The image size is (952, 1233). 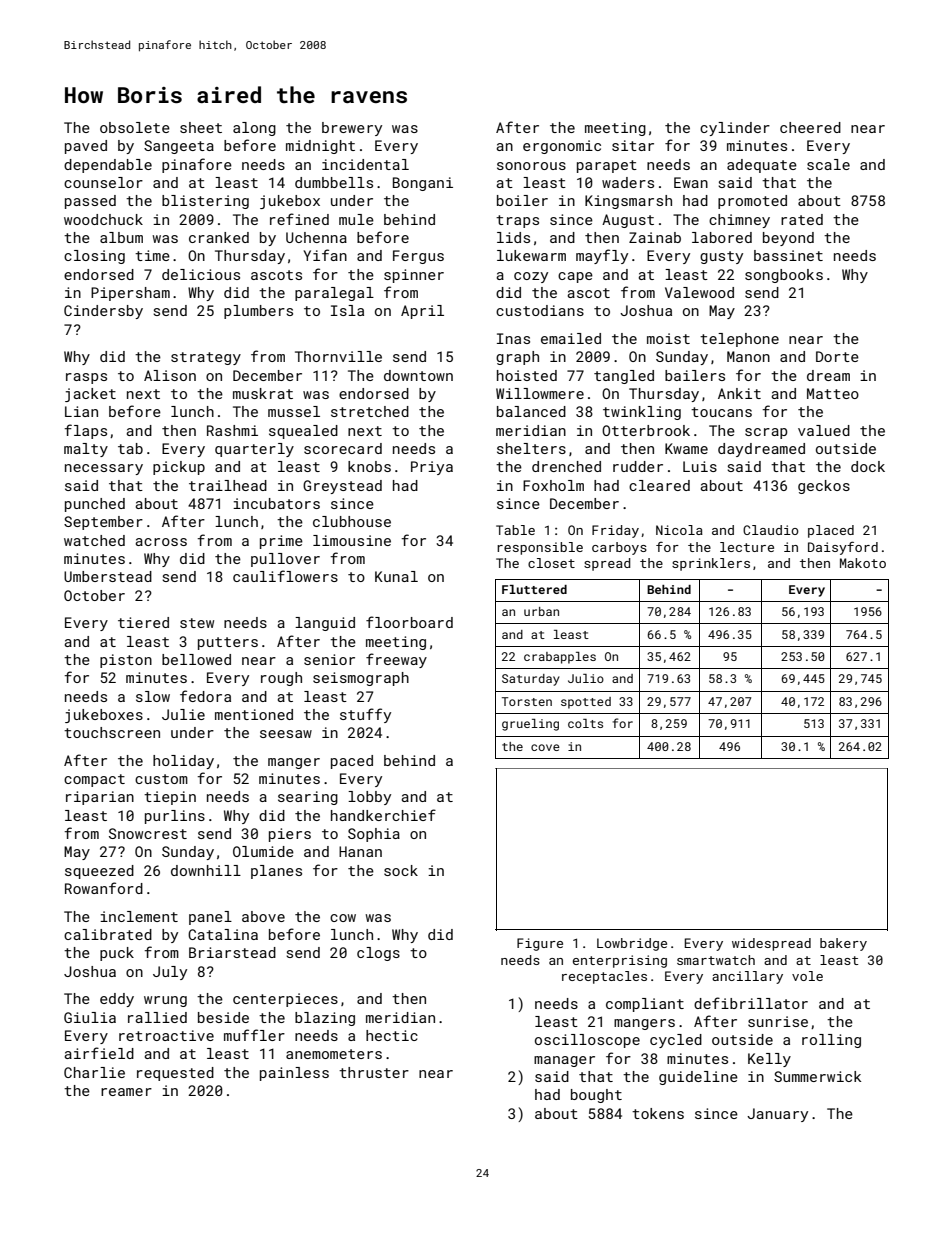 What do you see at coordinates (294, 1074) in the screenshot?
I see `painless` at bounding box center [294, 1074].
